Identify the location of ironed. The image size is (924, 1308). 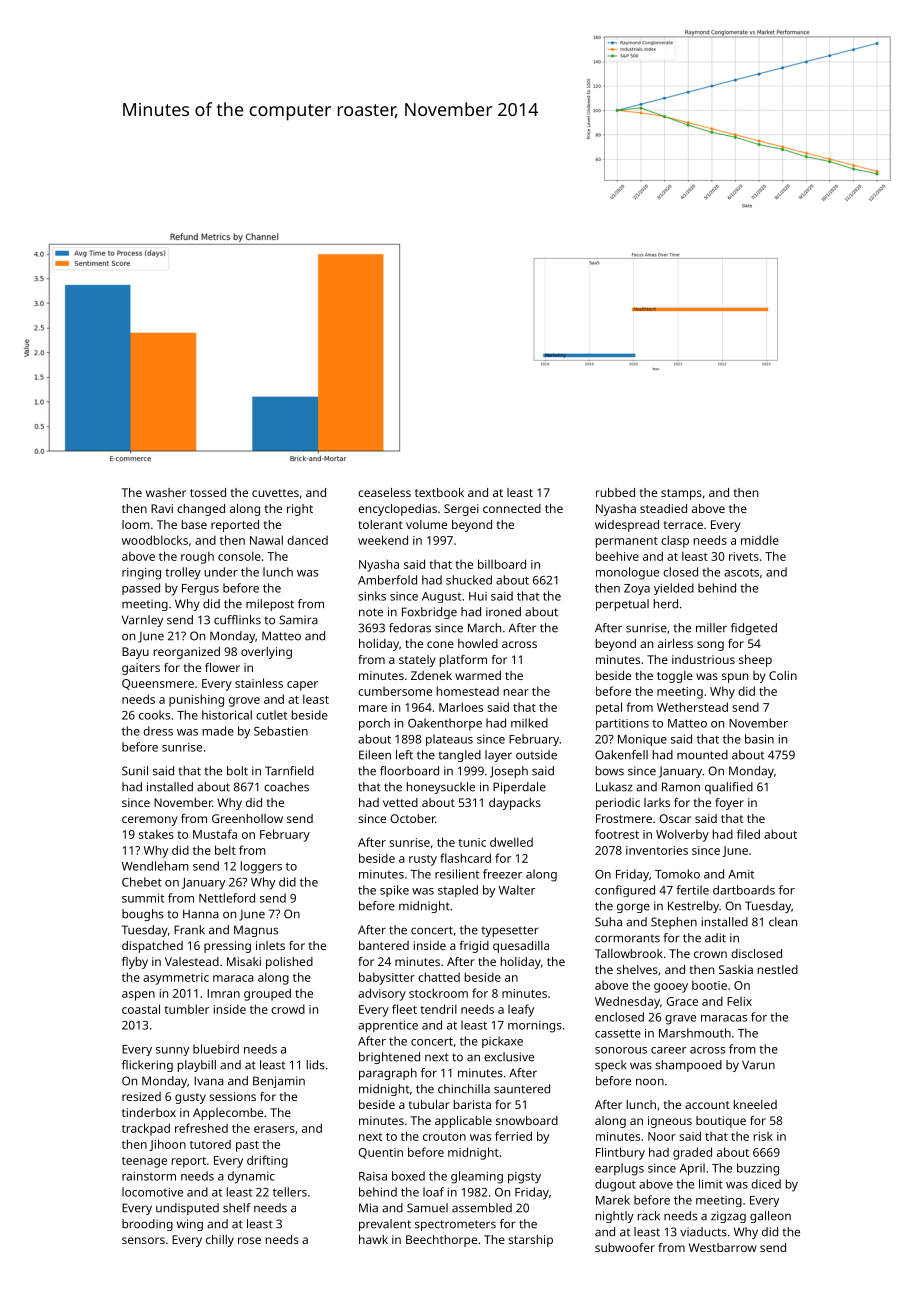
(503, 612).
